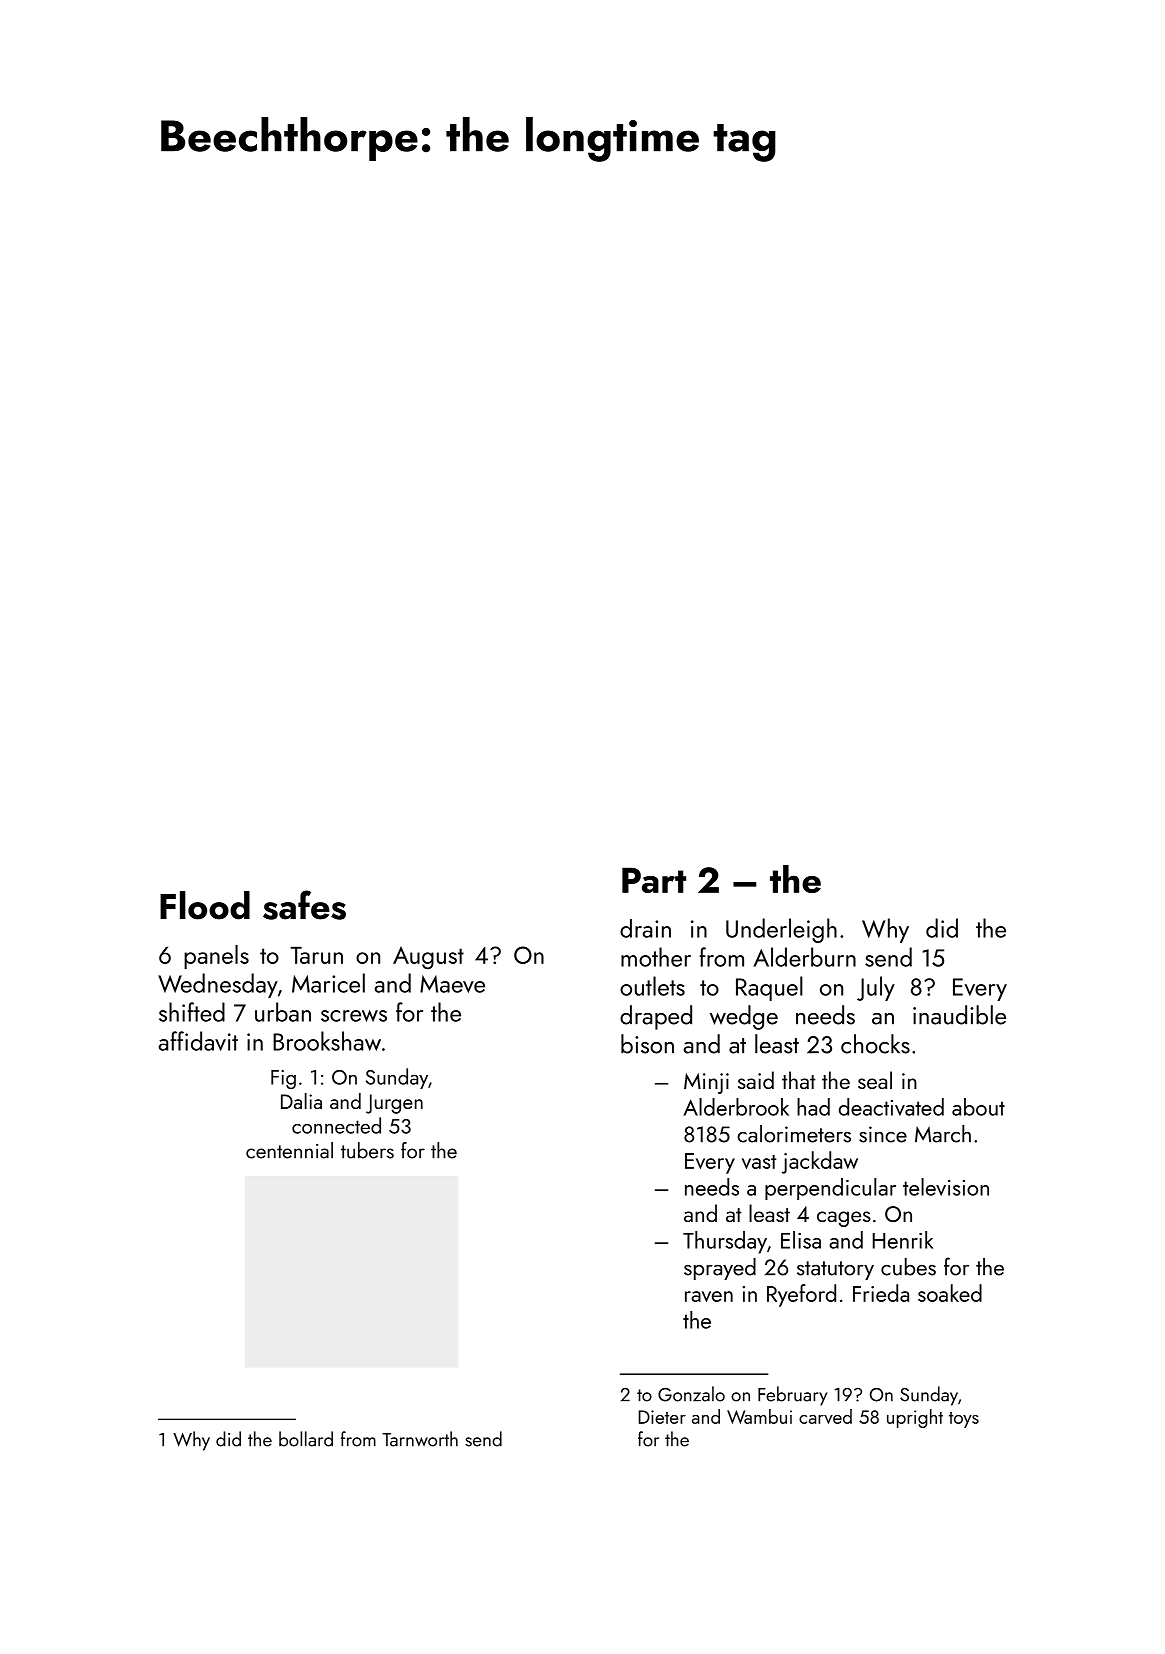 This screenshot has width=1165, height=1654. Describe the element at coordinates (759, 1162) in the screenshot. I see `vast` at that location.
